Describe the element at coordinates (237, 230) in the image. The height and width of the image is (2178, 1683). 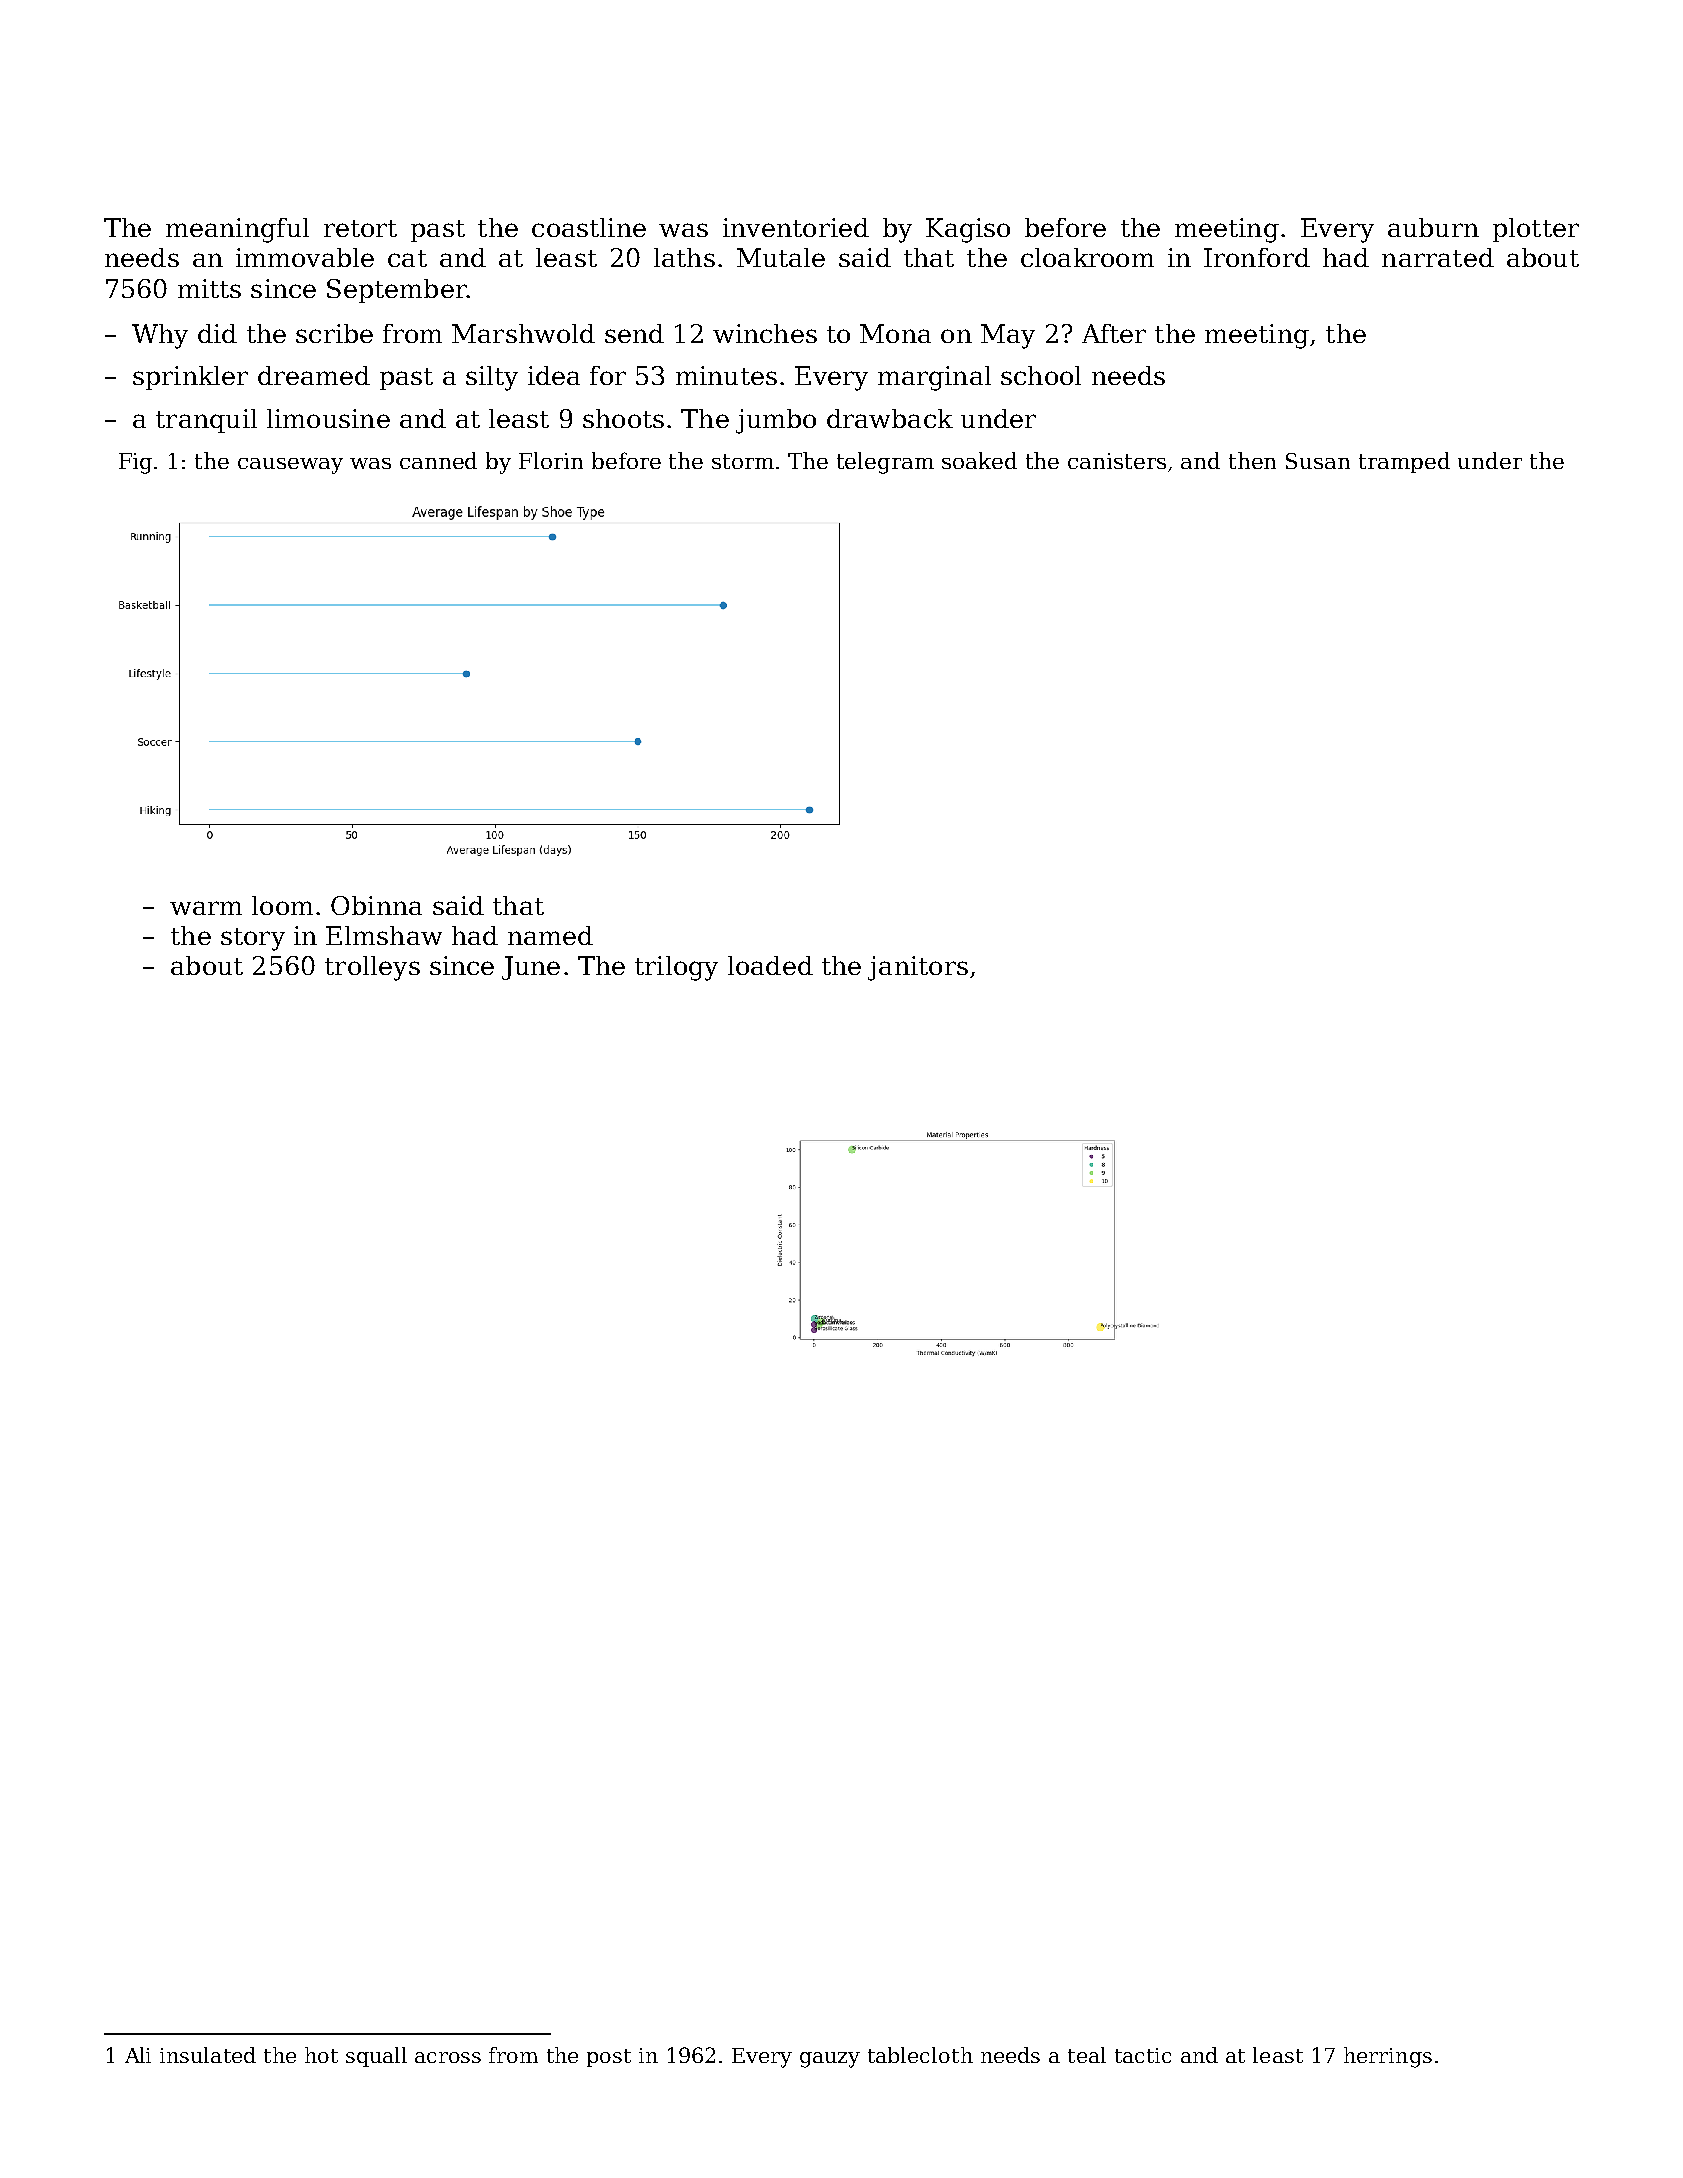
I see `meaningful` at that location.
